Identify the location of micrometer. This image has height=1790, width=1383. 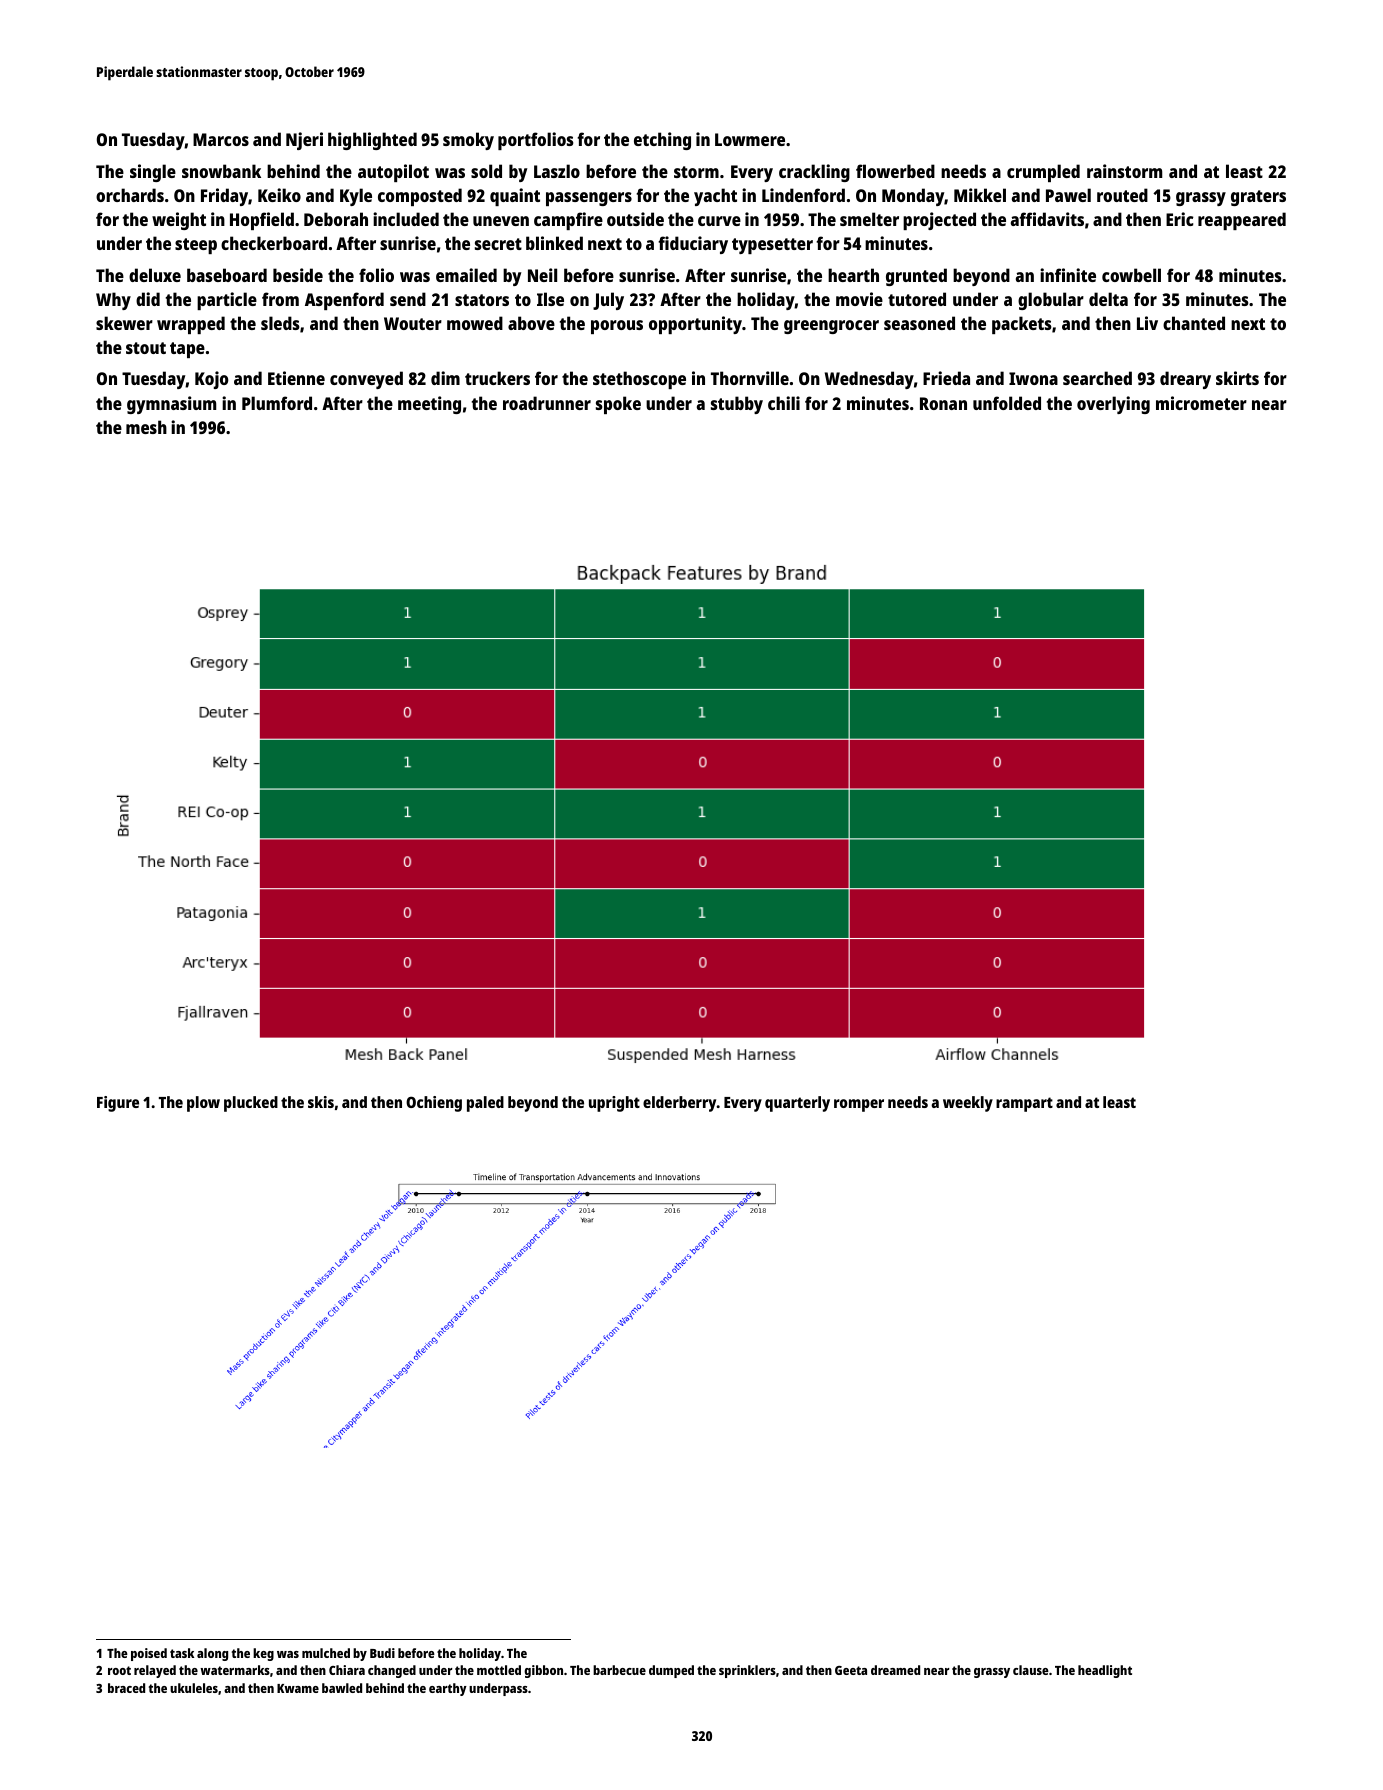
(1201, 403).
